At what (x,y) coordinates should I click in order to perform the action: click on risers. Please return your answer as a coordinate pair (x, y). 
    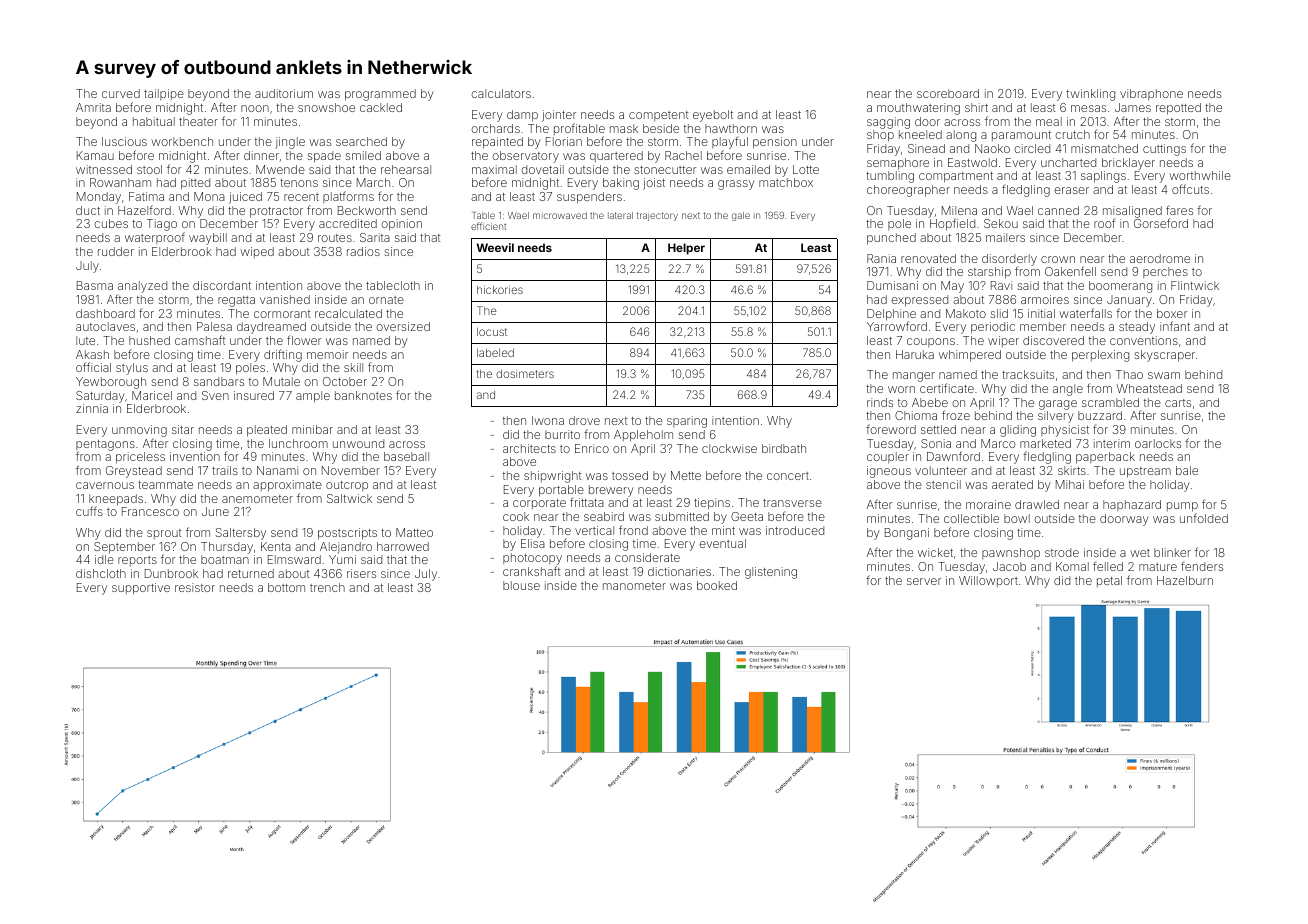
    Looking at the image, I should click on (361, 573).
